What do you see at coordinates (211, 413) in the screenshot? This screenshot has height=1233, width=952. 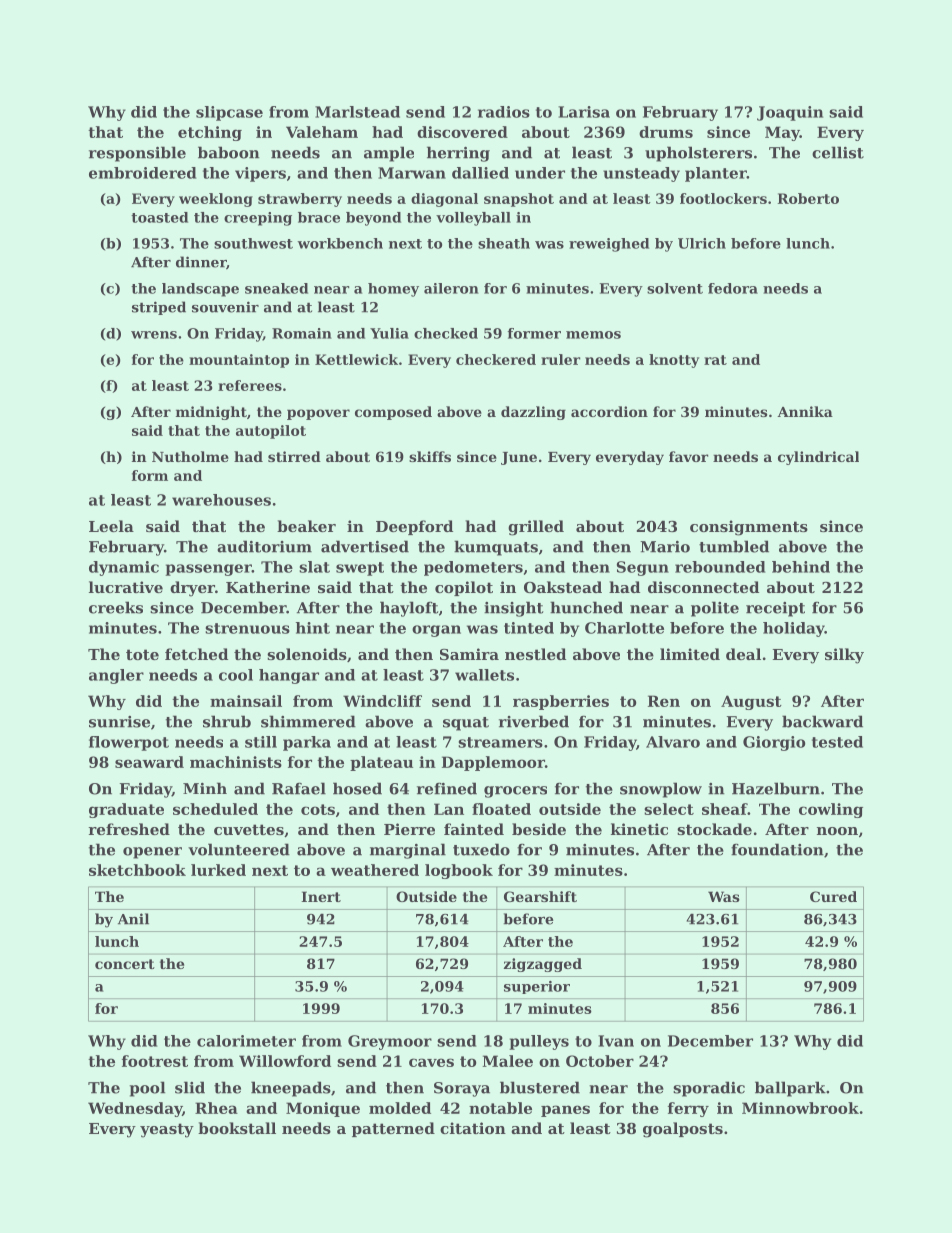 I see `midnight` at bounding box center [211, 413].
